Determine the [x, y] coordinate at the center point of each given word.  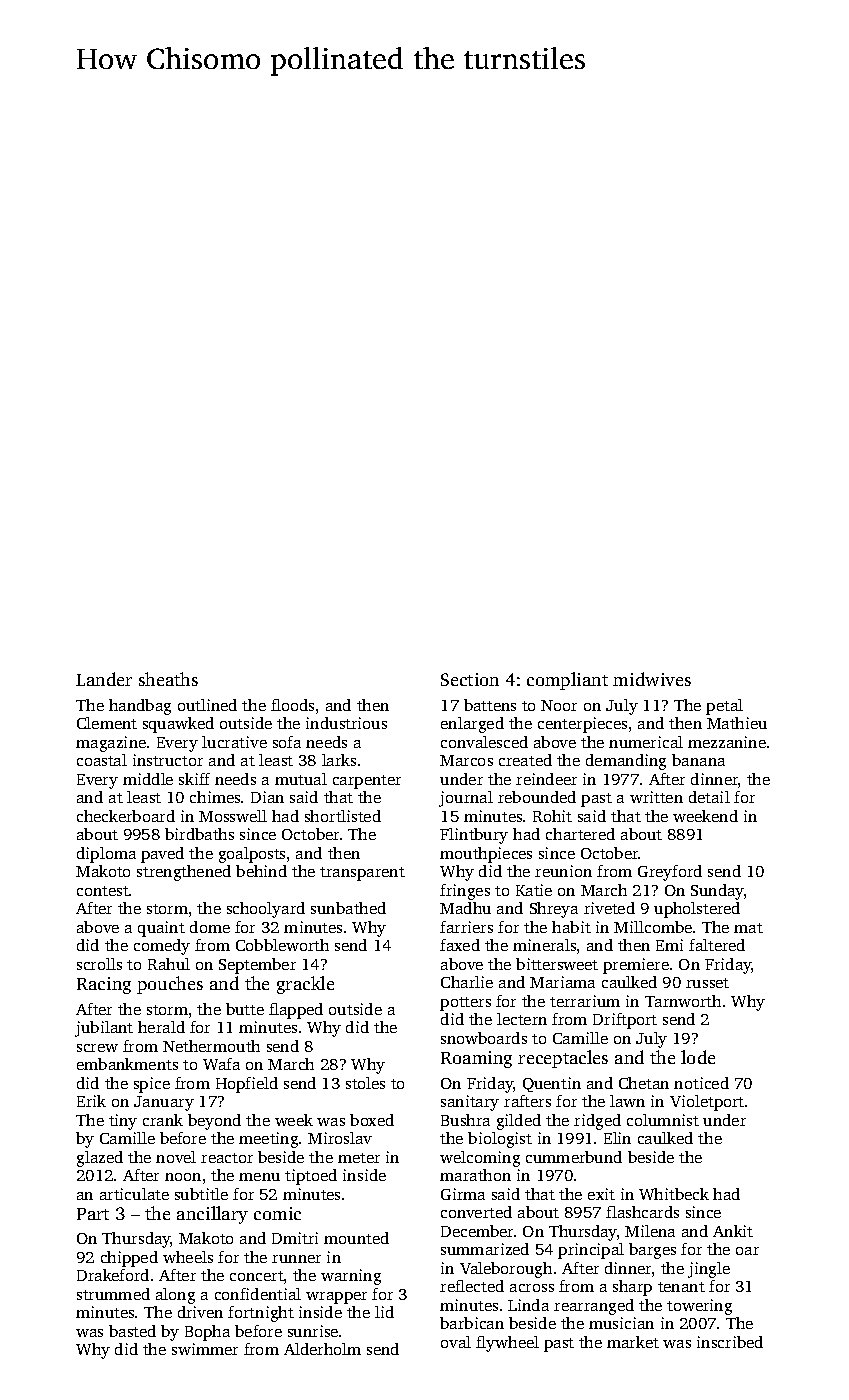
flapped [296, 1011]
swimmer [205, 1349]
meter [359, 1158]
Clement [107, 723]
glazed [100, 1159]
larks [339, 760]
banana [698, 760]
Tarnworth [683, 1001]
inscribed [730, 1342]
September [257, 966]
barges [652, 1251]
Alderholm [322, 1349]
